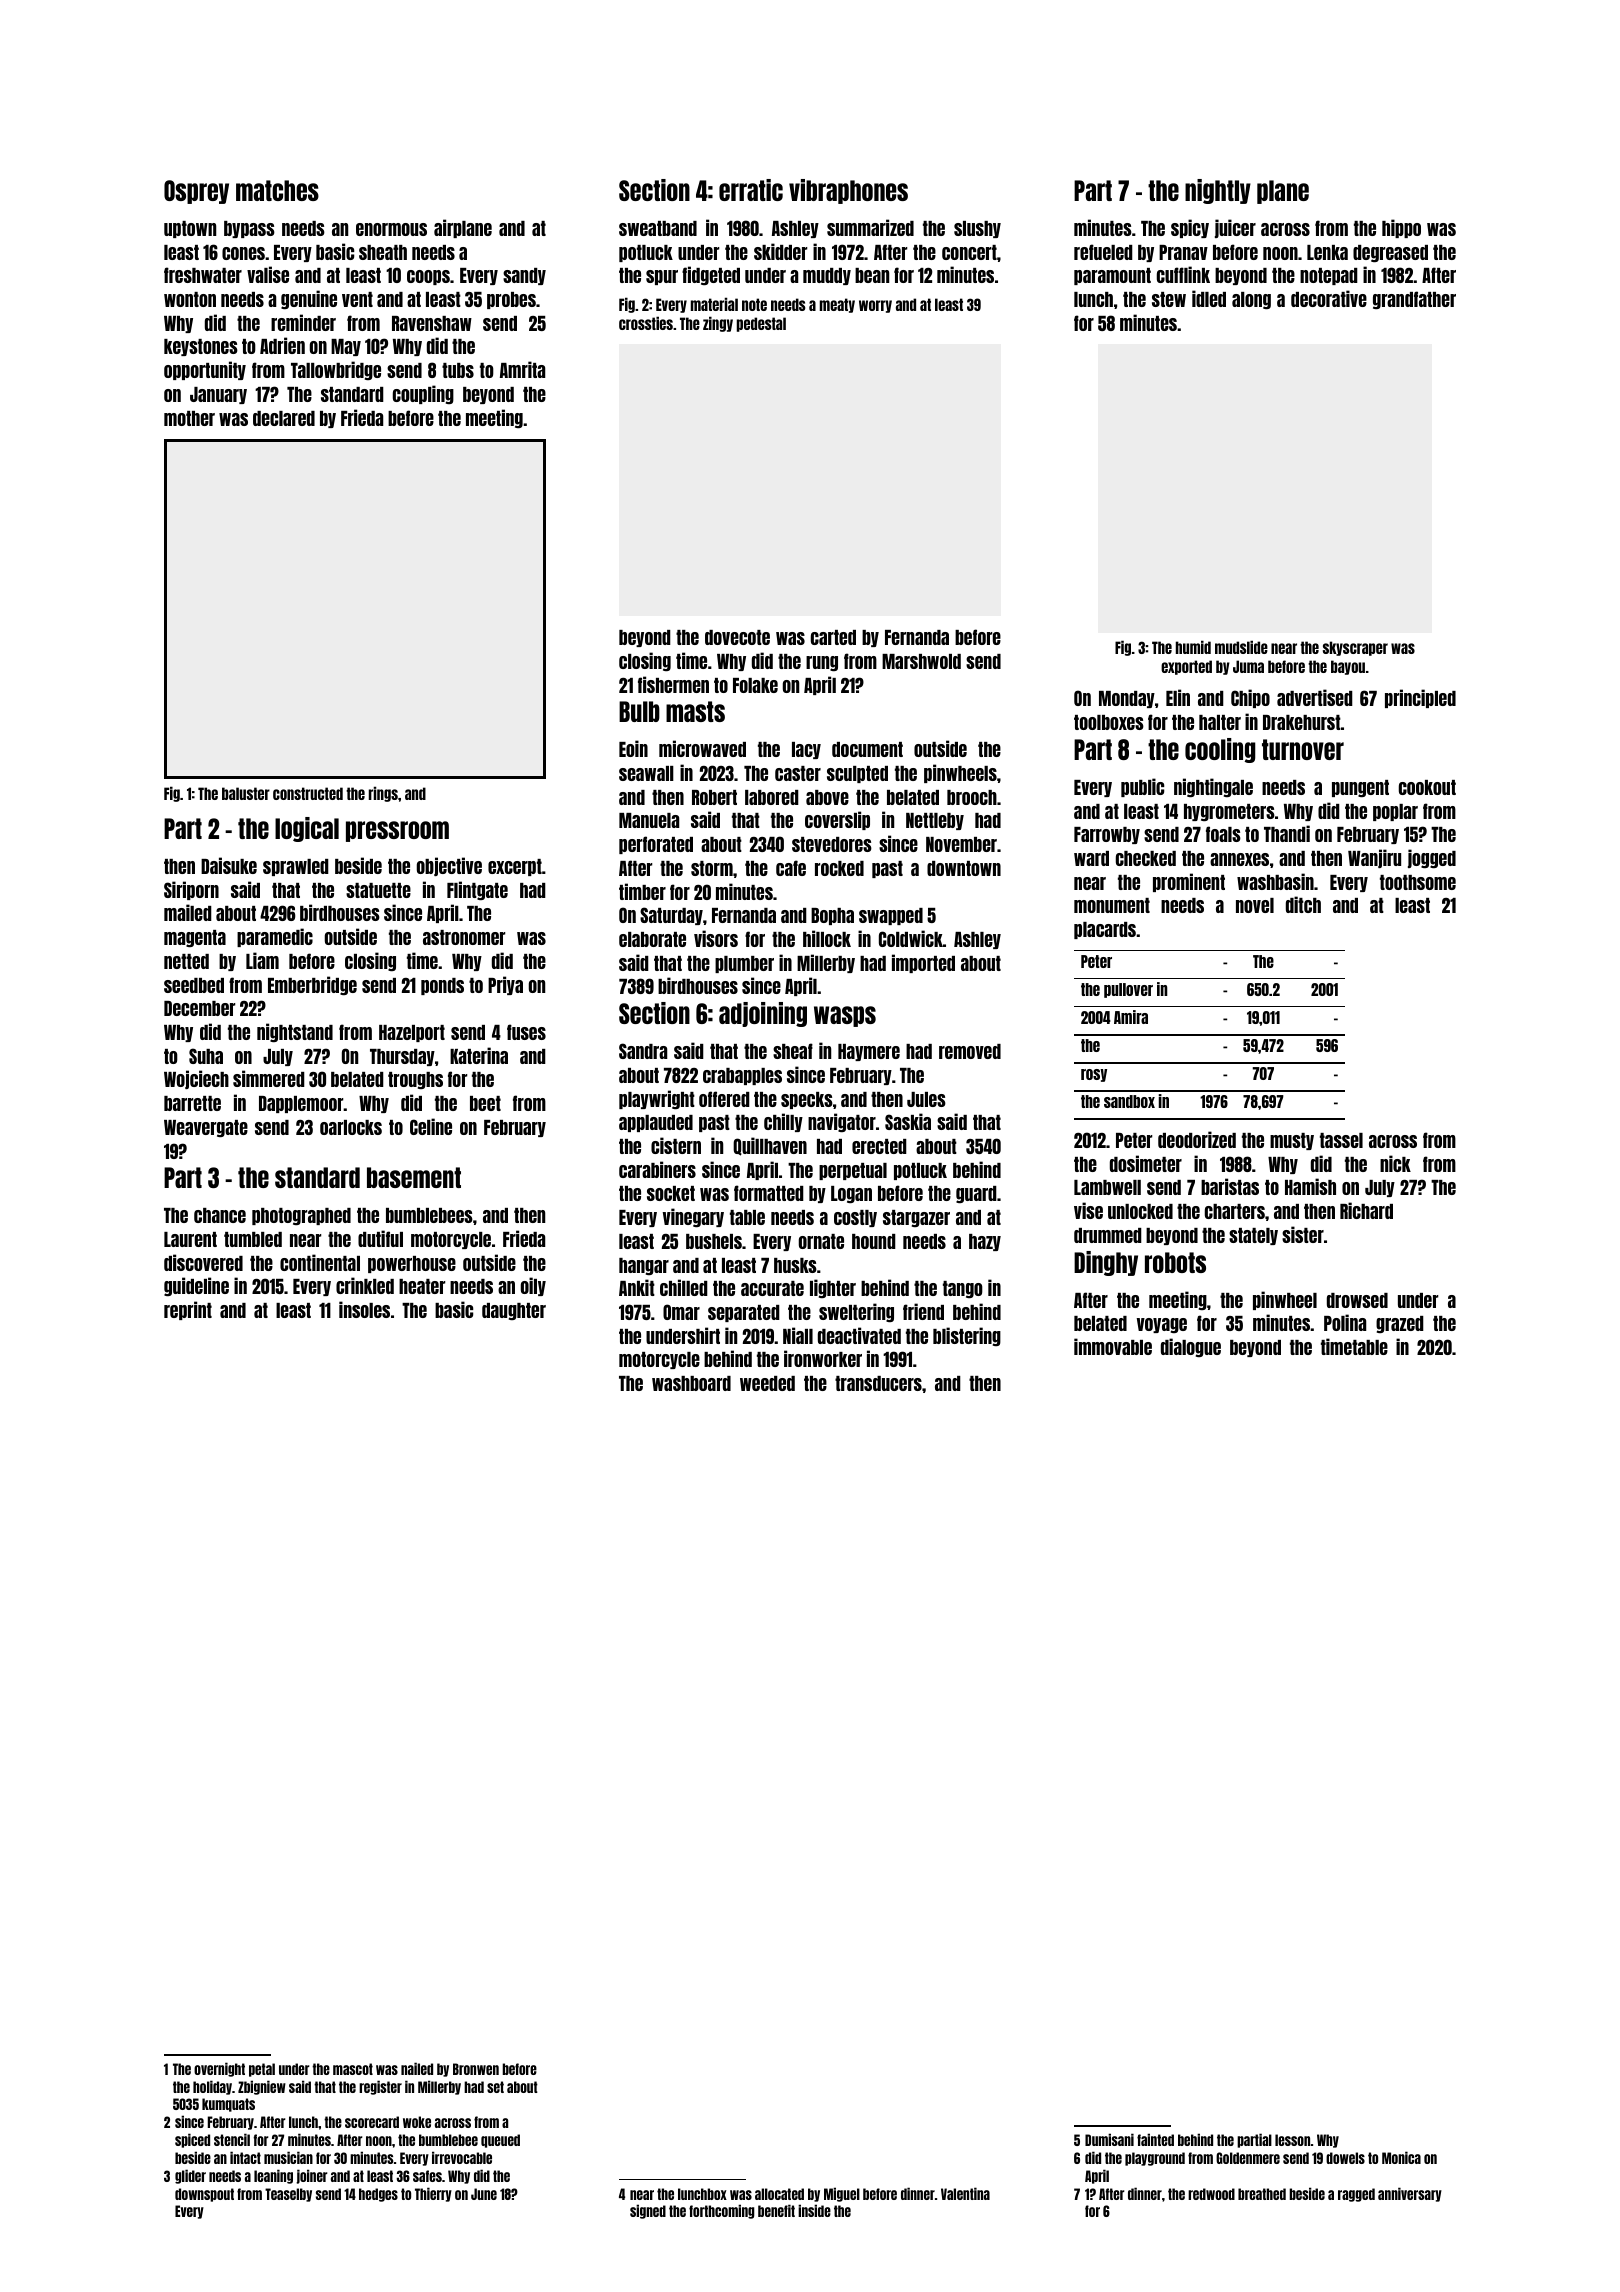 Image resolution: width=1620 pixels, height=2292 pixels. I want to click on humid, so click(1193, 647).
